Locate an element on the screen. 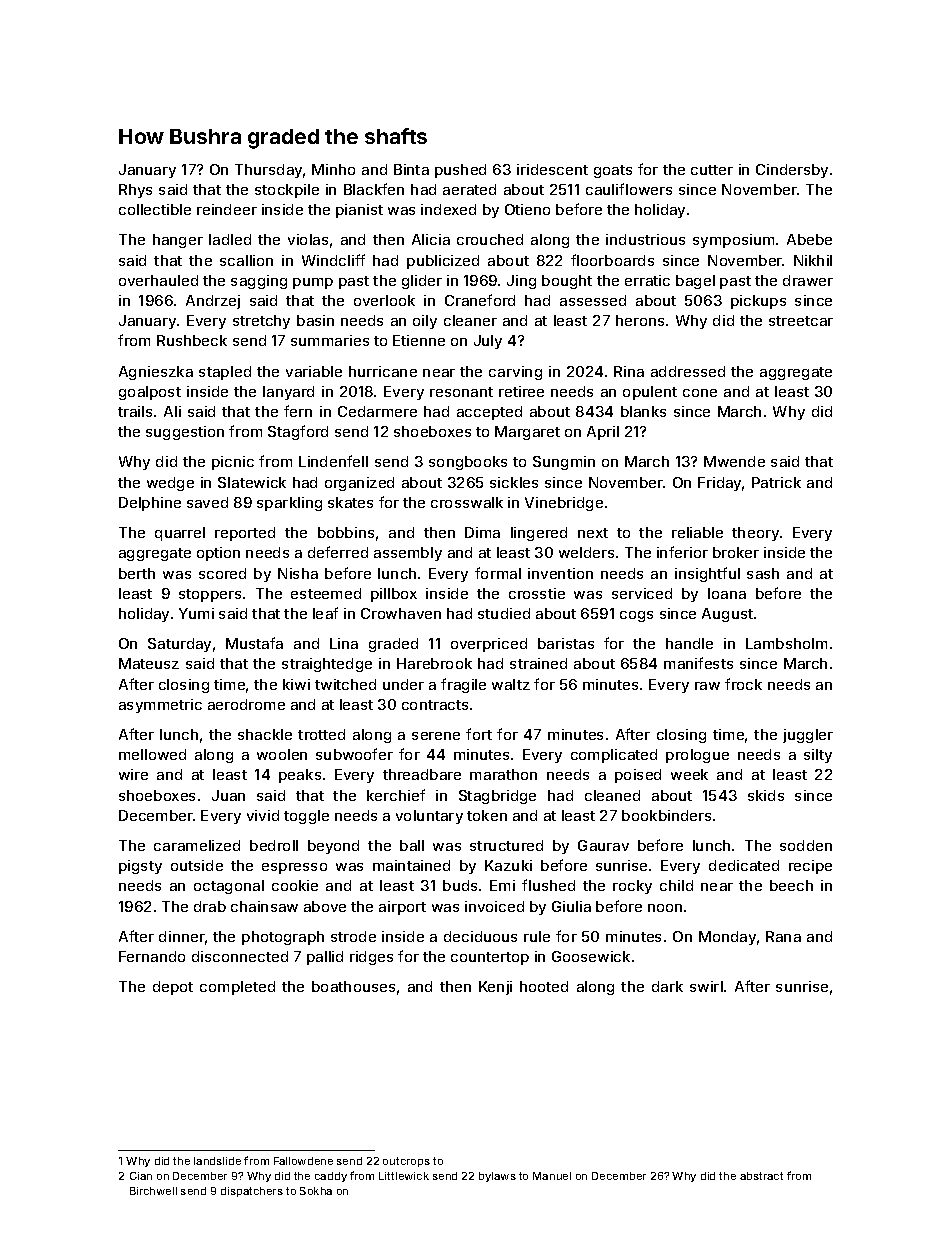 This screenshot has width=952, height=1233. Kazuki is located at coordinates (508, 865).
